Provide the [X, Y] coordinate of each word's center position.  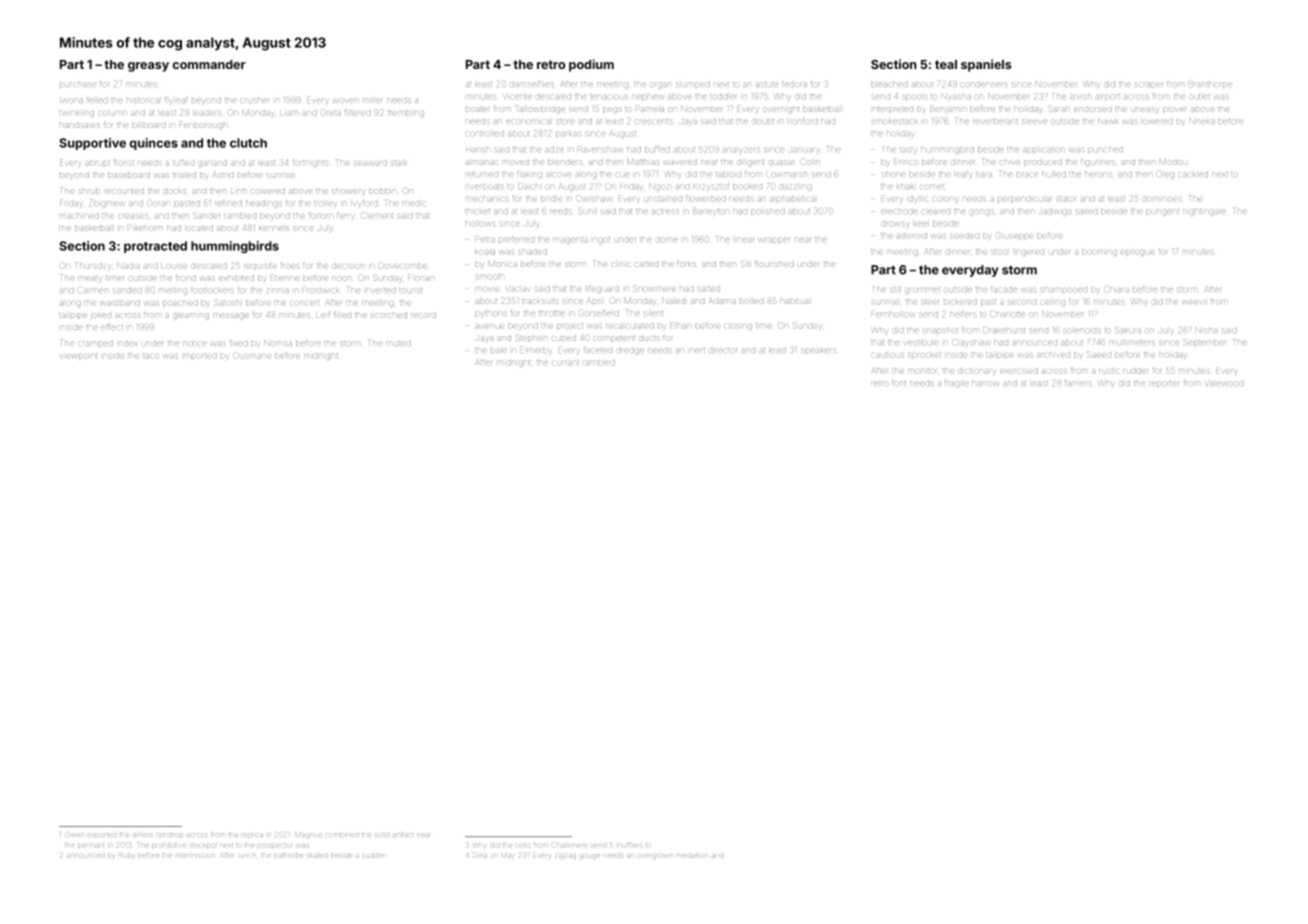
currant [565, 362]
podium [591, 65]
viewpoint [79, 356]
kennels [274, 228]
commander [209, 64]
